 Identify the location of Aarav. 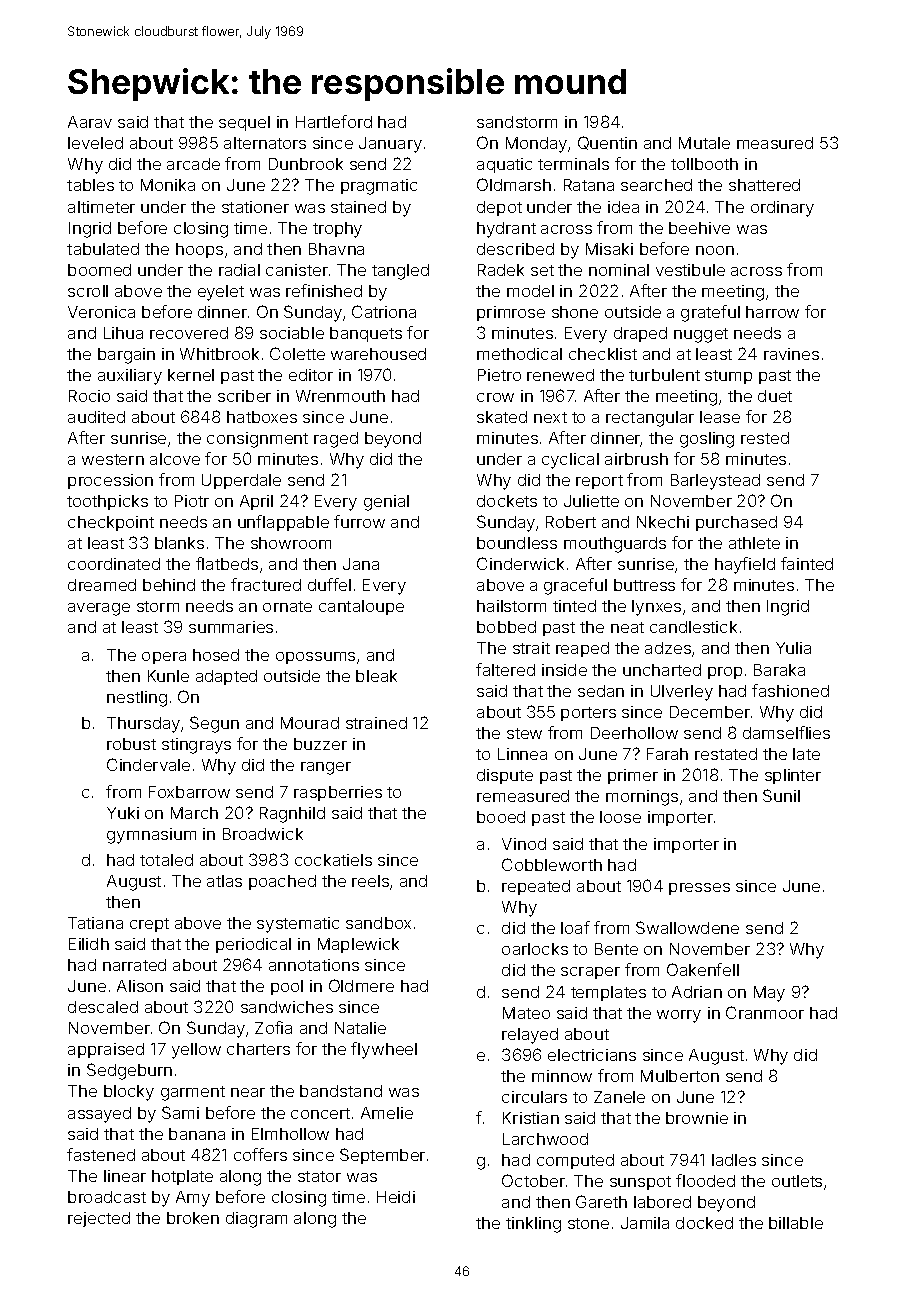
(90, 122).
